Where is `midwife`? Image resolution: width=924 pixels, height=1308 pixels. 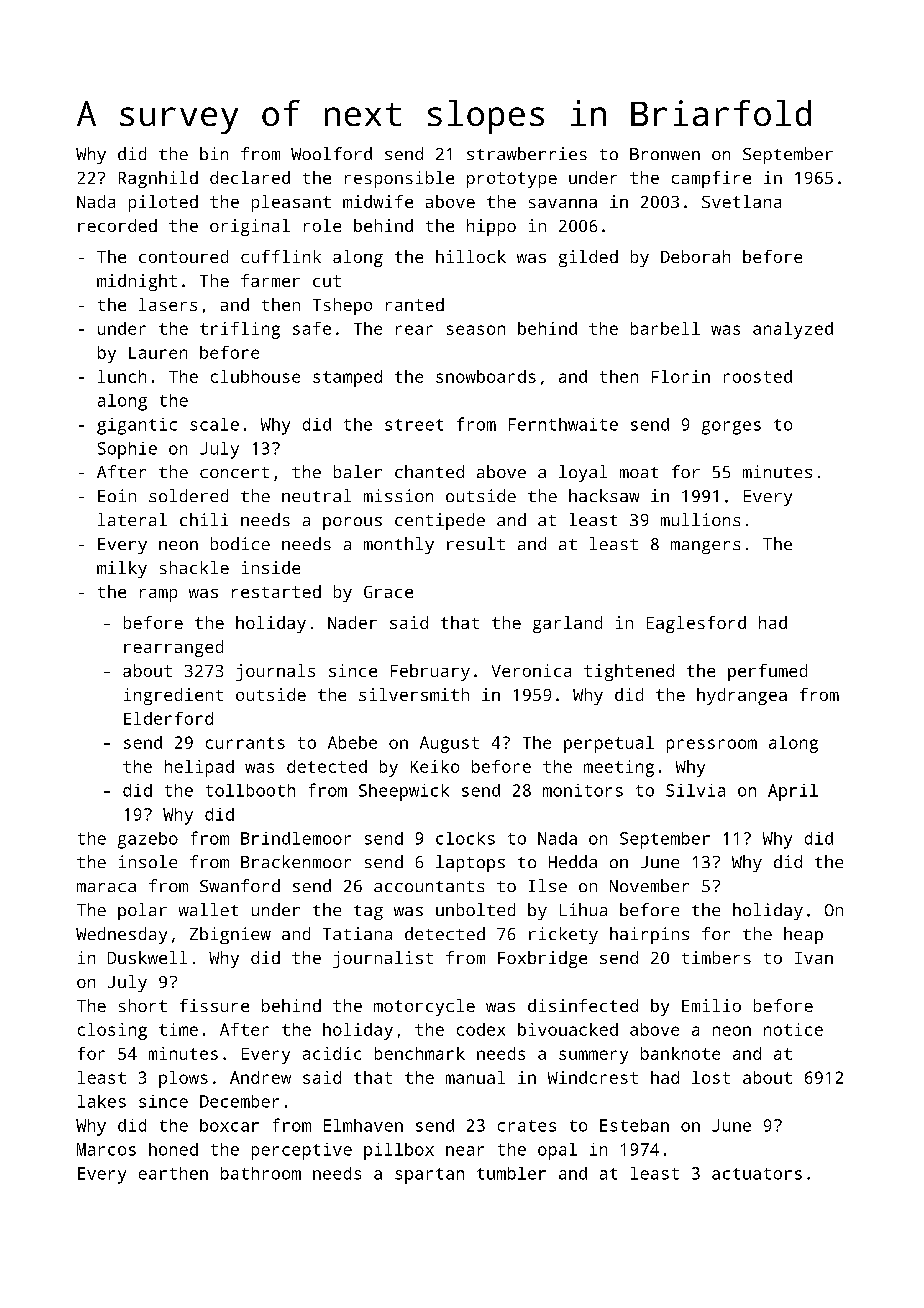 midwife is located at coordinates (378, 201).
